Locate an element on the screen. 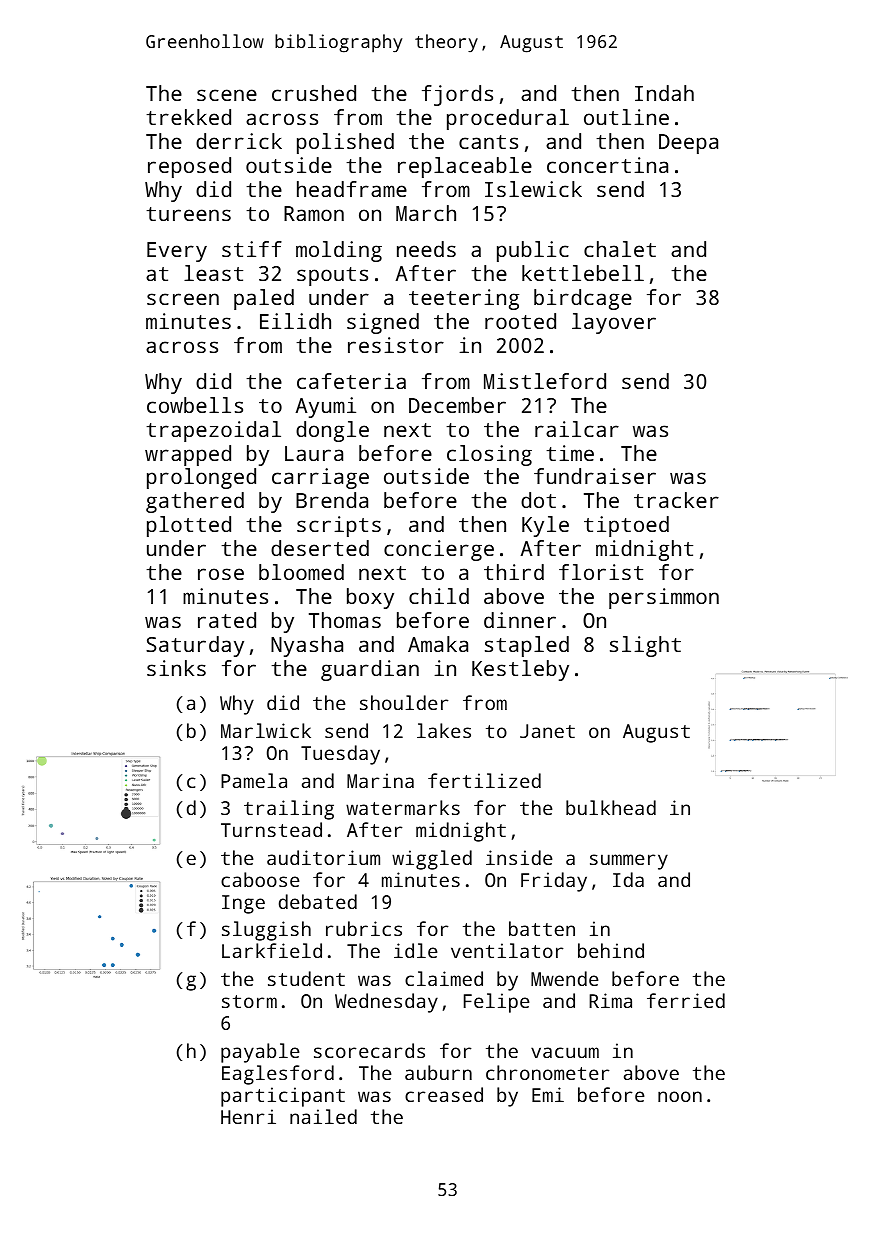  needs is located at coordinates (426, 249).
